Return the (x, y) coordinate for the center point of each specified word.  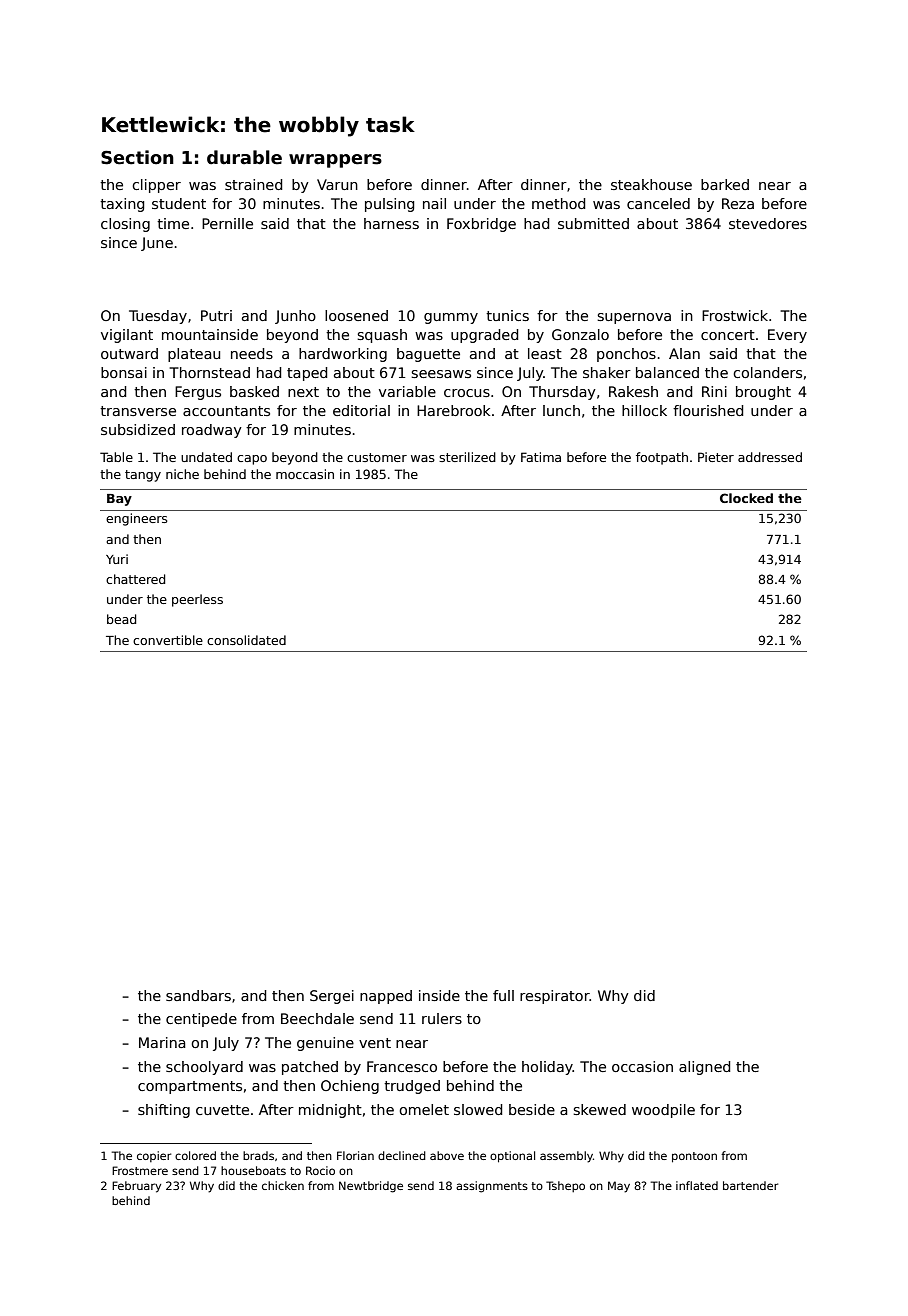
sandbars (198, 995)
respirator (555, 997)
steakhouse (651, 184)
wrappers (335, 161)
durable (244, 157)
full (503, 995)
